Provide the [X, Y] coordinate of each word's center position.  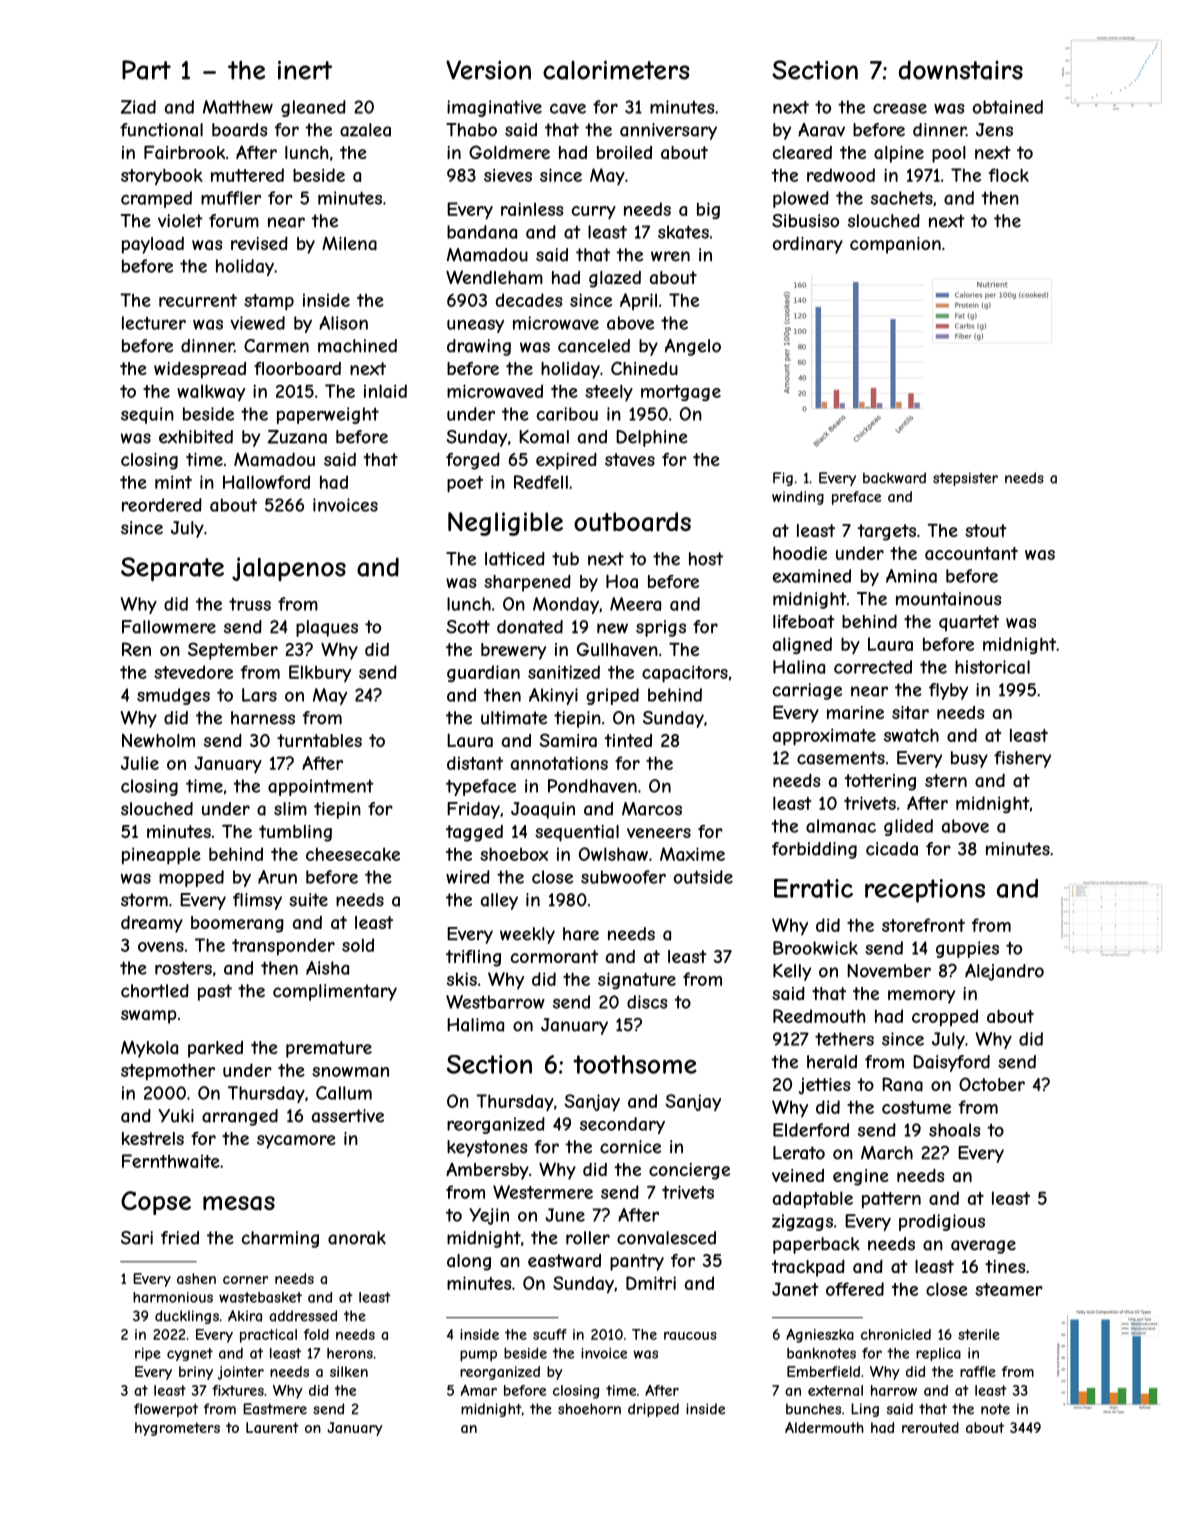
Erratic [813, 888]
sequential [577, 833]
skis [462, 979]
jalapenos [289, 569]
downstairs [961, 70]
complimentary [335, 992]
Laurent [272, 1427]
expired [566, 461]
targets [887, 532]
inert [305, 70]
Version [488, 70]
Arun [277, 877]
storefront [923, 925]
